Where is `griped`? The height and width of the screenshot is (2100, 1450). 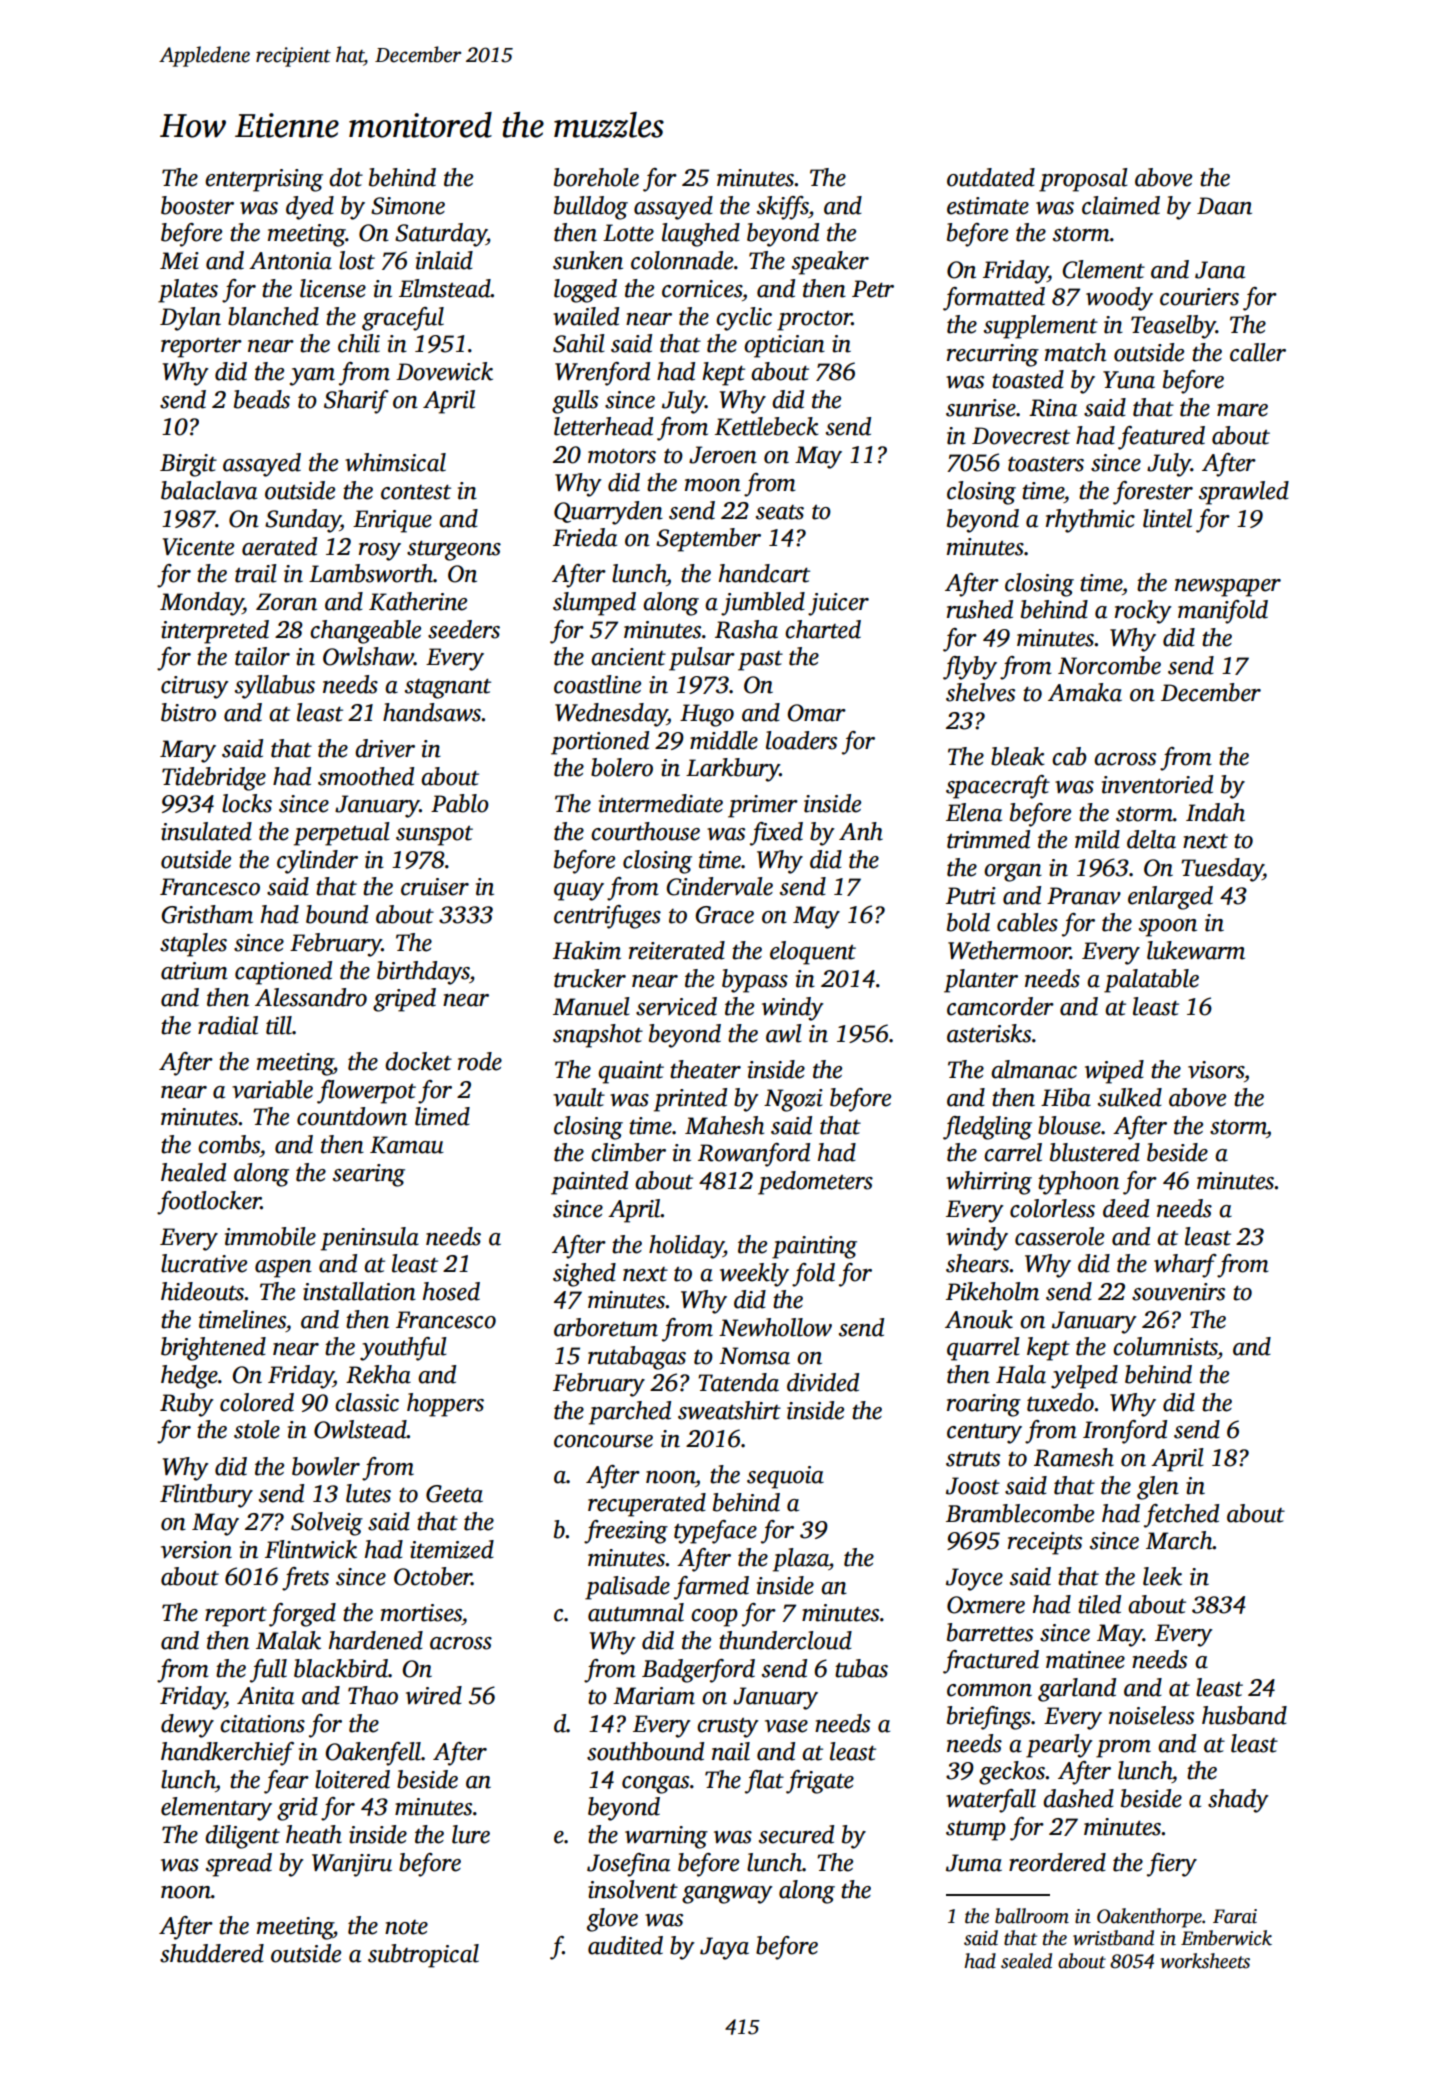 griped is located at coordinates (404, 1000).
